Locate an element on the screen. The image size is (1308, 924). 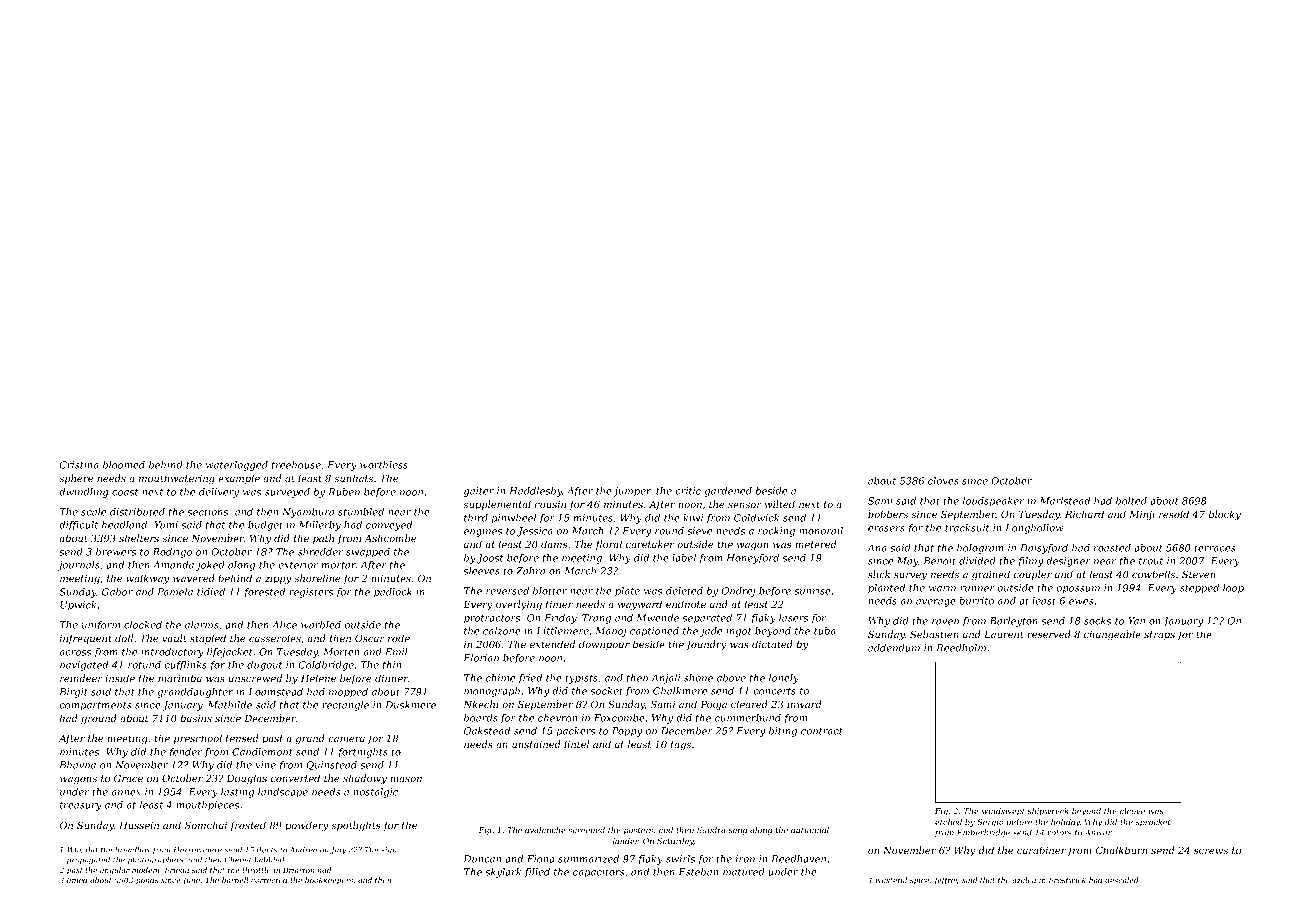
path is located at coordinates (323, 539).
